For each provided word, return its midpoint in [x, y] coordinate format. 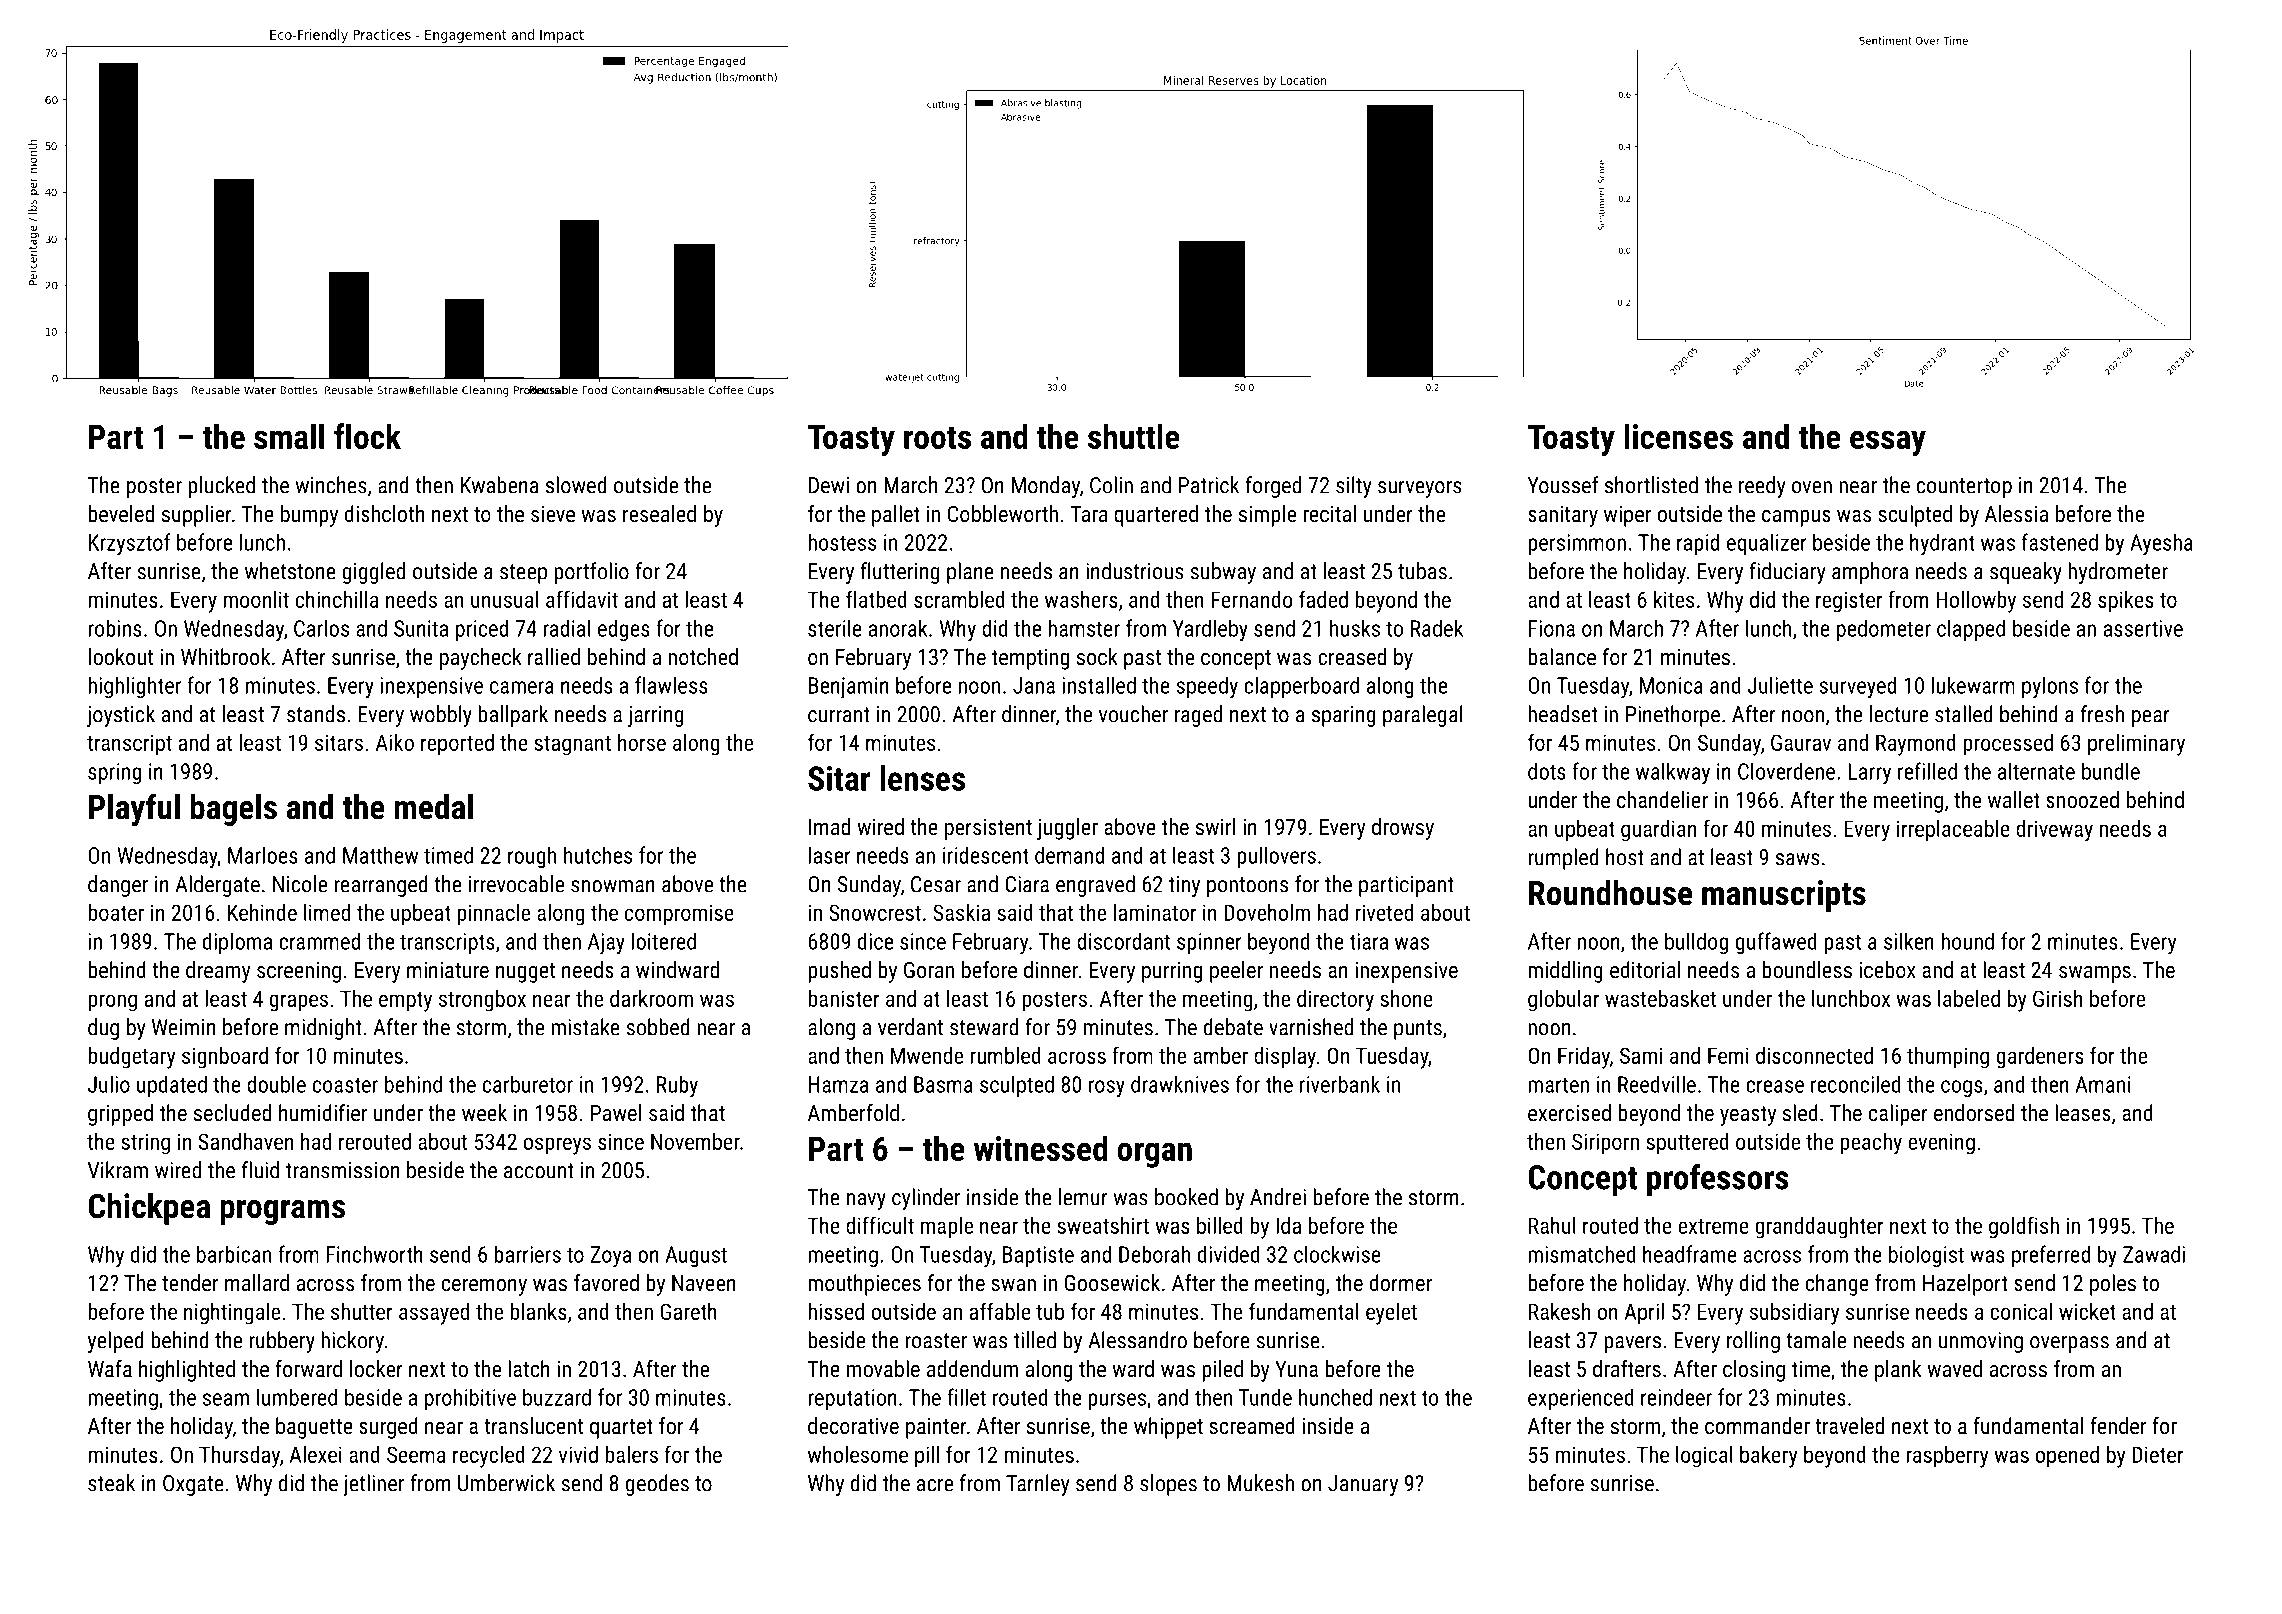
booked [1186, 1197]
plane [970, 573]
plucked [221, 487]
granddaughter [1819, 1228]
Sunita [421, 628]
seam [226, 1399]
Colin [1111, 485]
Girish [2057, 998]
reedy [1762, 487]
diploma [237, 943]
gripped [120, 1115]
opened [2067, 1457]
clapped [1971, 630]
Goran [929, 970]
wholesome [858, 1454]
